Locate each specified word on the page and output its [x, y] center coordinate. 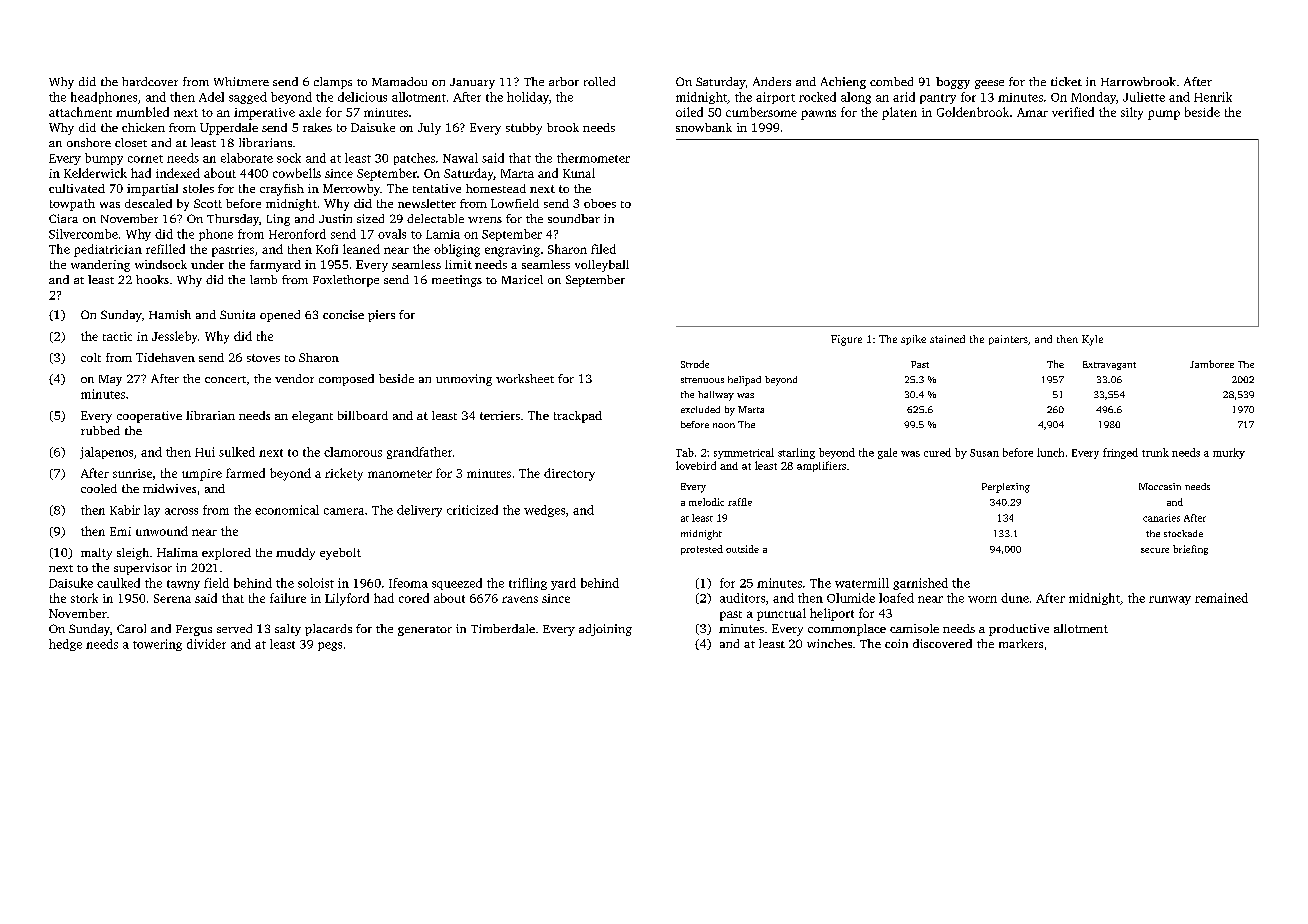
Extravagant [1109, 365]
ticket [1066, 81]
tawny [183, 585]
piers [381, 316]
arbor [564, 81]
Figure [846, 340]
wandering [100, 266]
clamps [333, 83]
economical [287, 510]
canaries [1161, 518]
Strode [695, 364]
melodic [706, 502]
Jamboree [1212, 364]
